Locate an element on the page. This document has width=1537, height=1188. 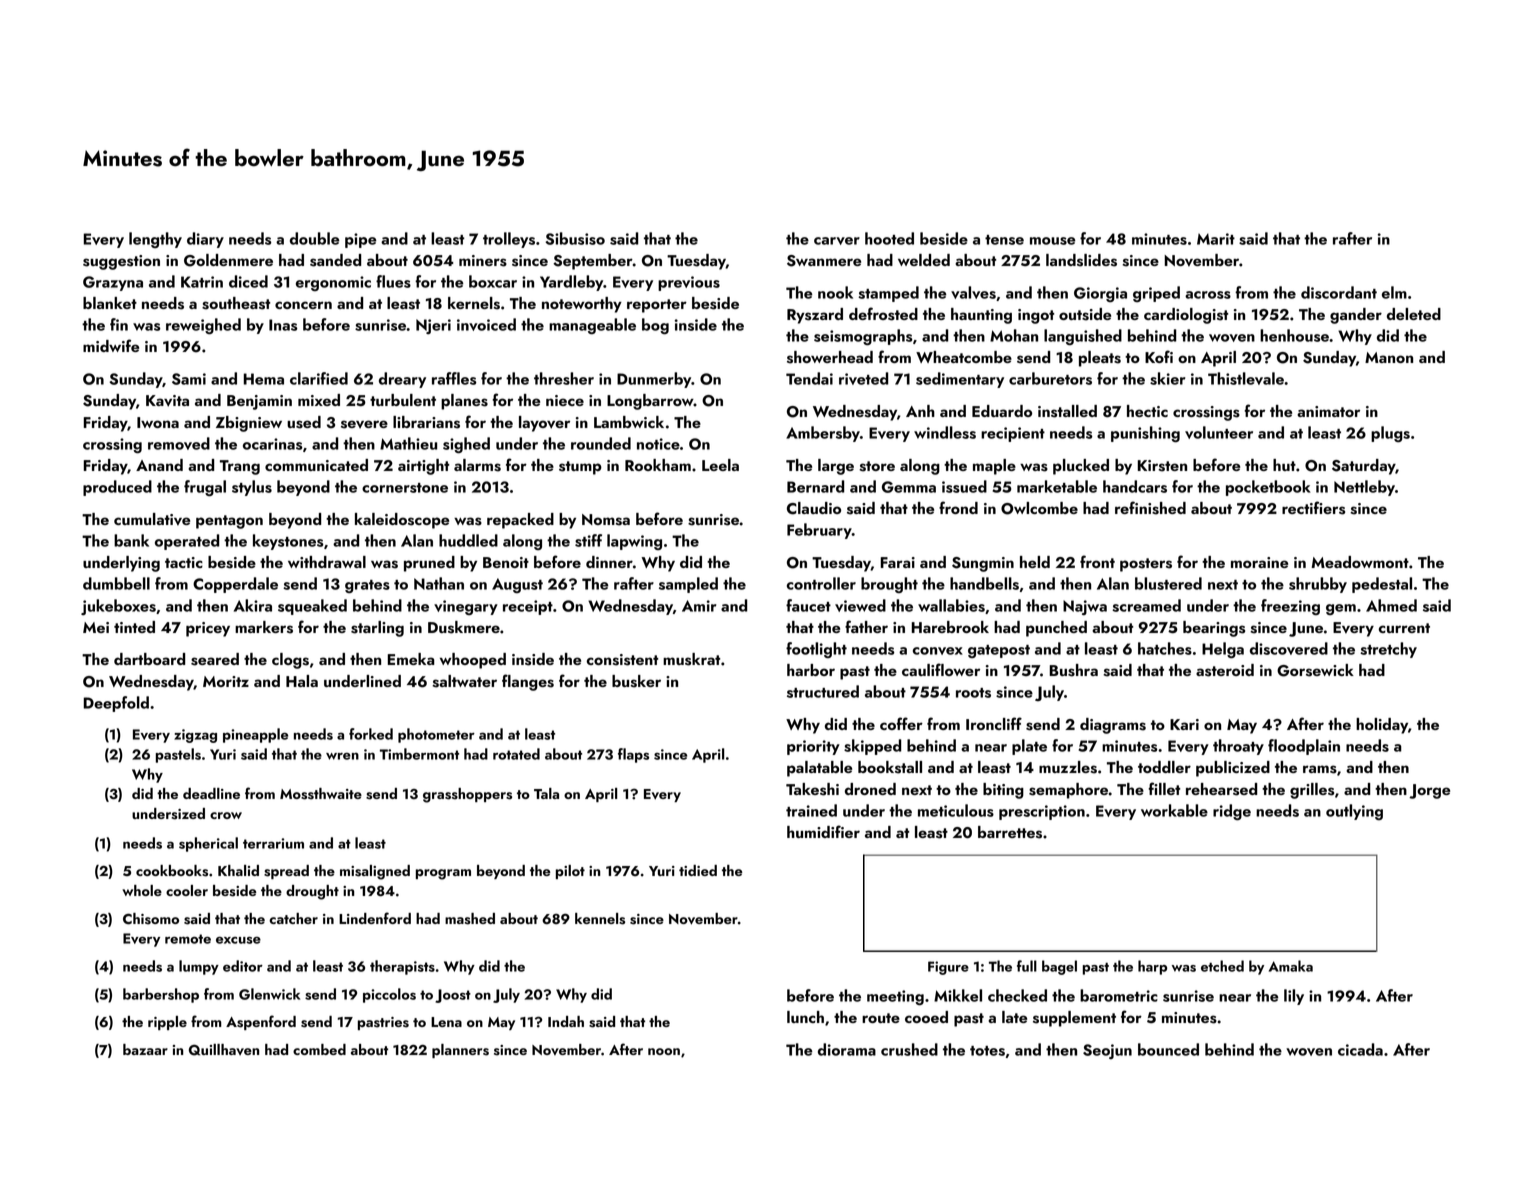
manageable is located at coordinates (592, 326).
